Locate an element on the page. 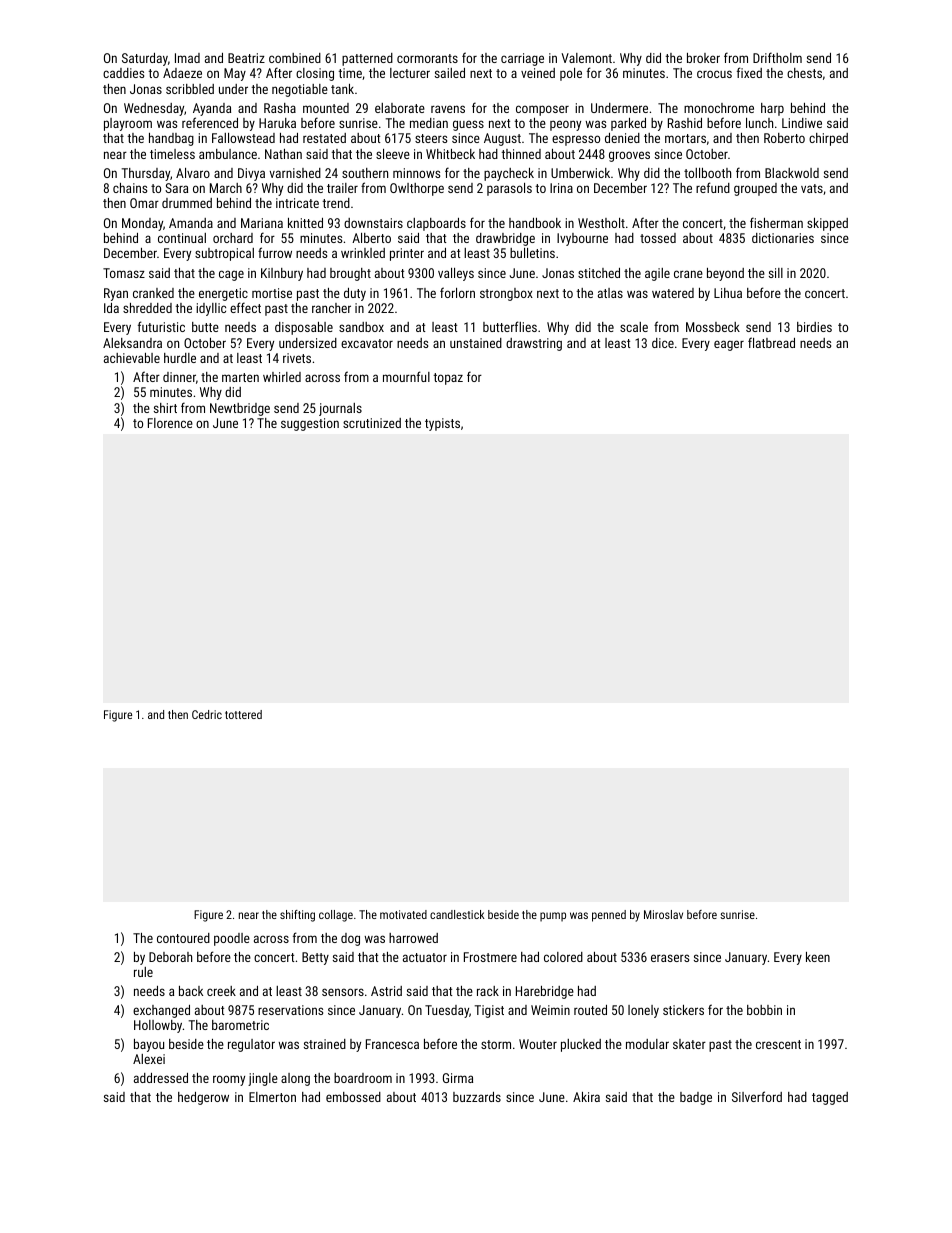  Elmerton is located at coordinates (272, 1097).
